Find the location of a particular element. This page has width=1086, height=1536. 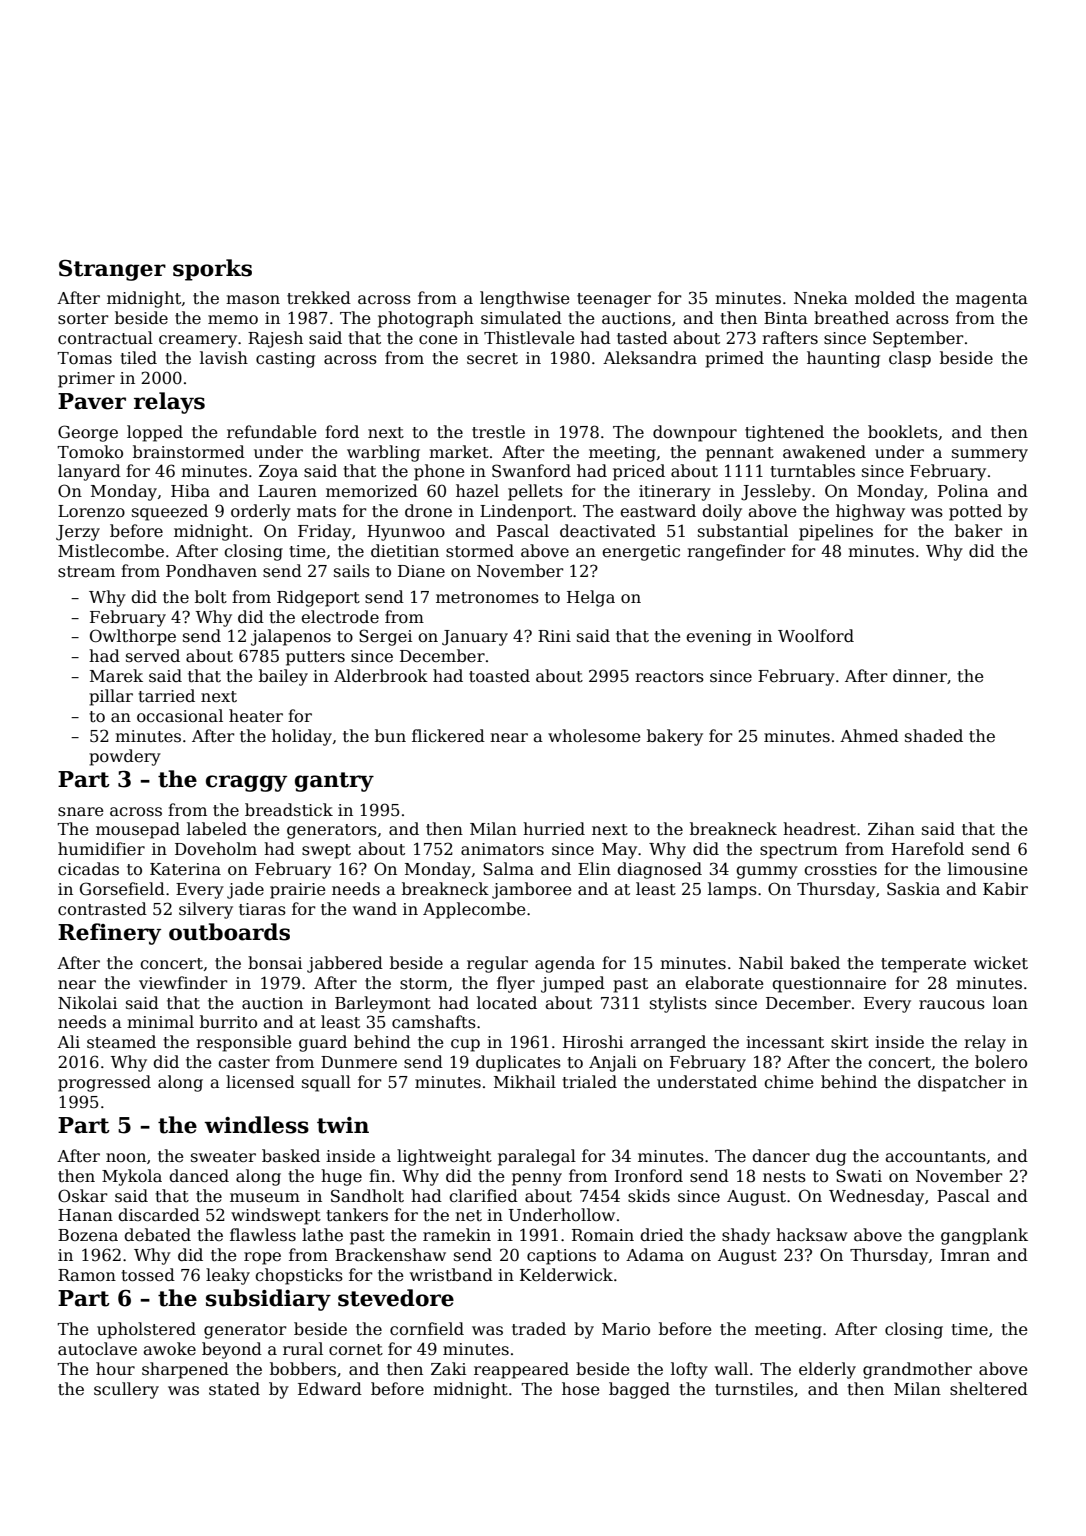

craggy is located at coordinates (246, 783).
